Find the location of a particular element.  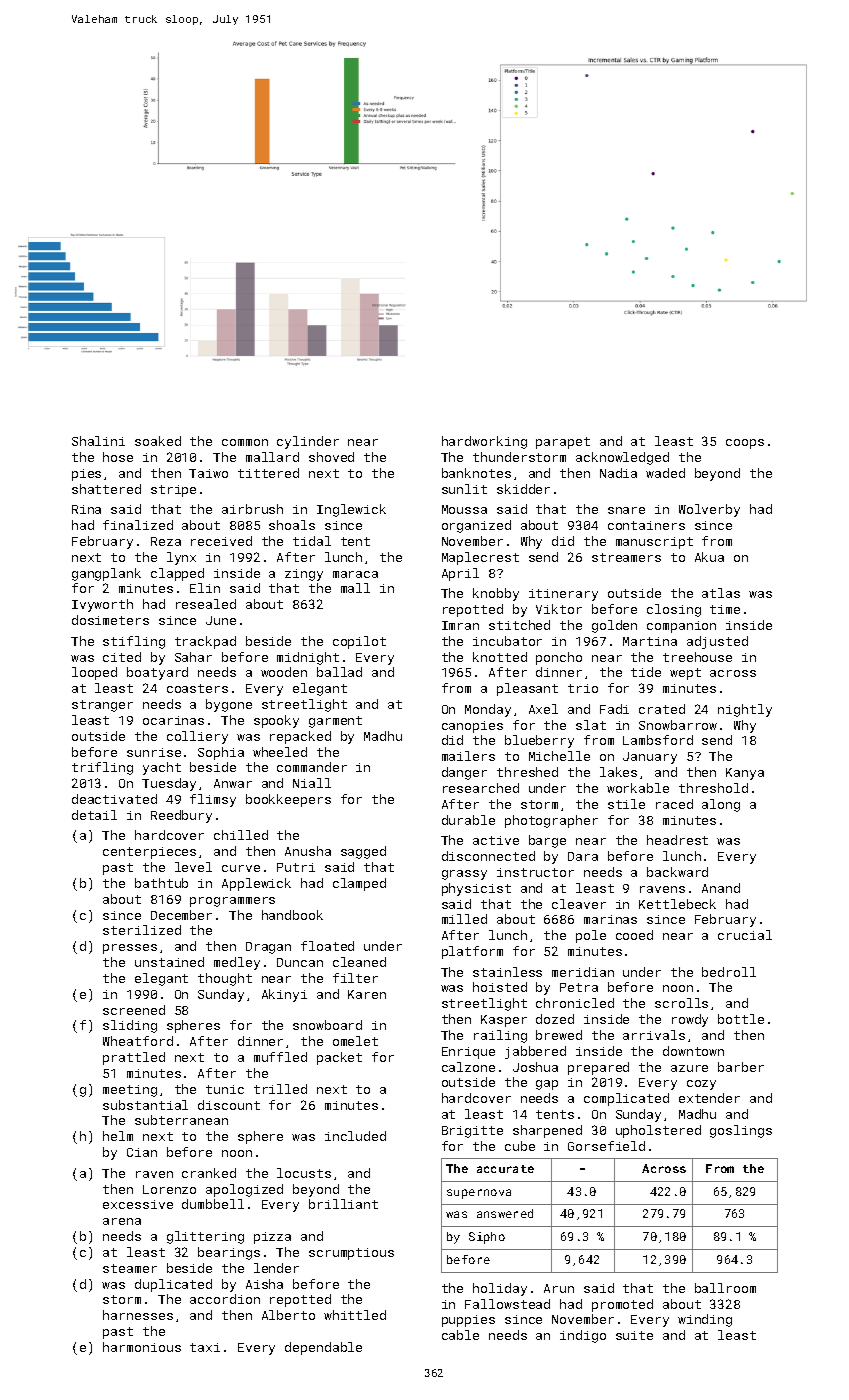

Dragan is located at coordinates (268, 948).
